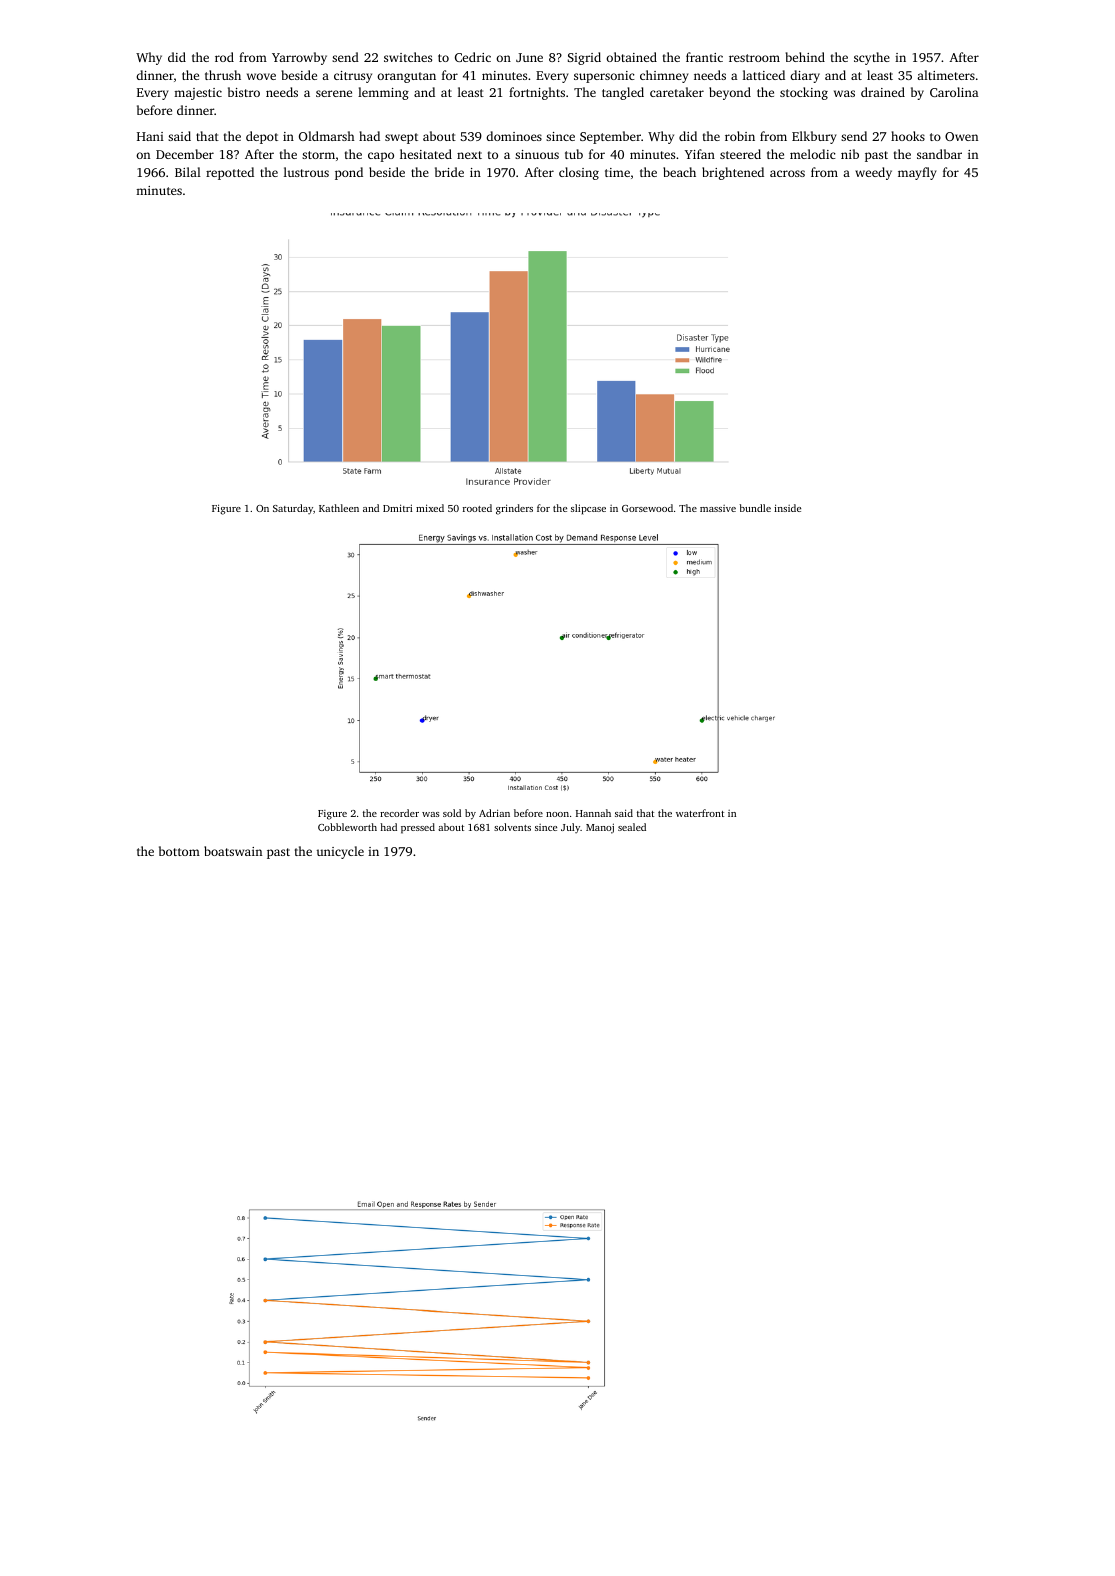 Image resolution: width=1115 pixels, height=1576 pixels. I want to click on Kathleen, so click(339, 508).
